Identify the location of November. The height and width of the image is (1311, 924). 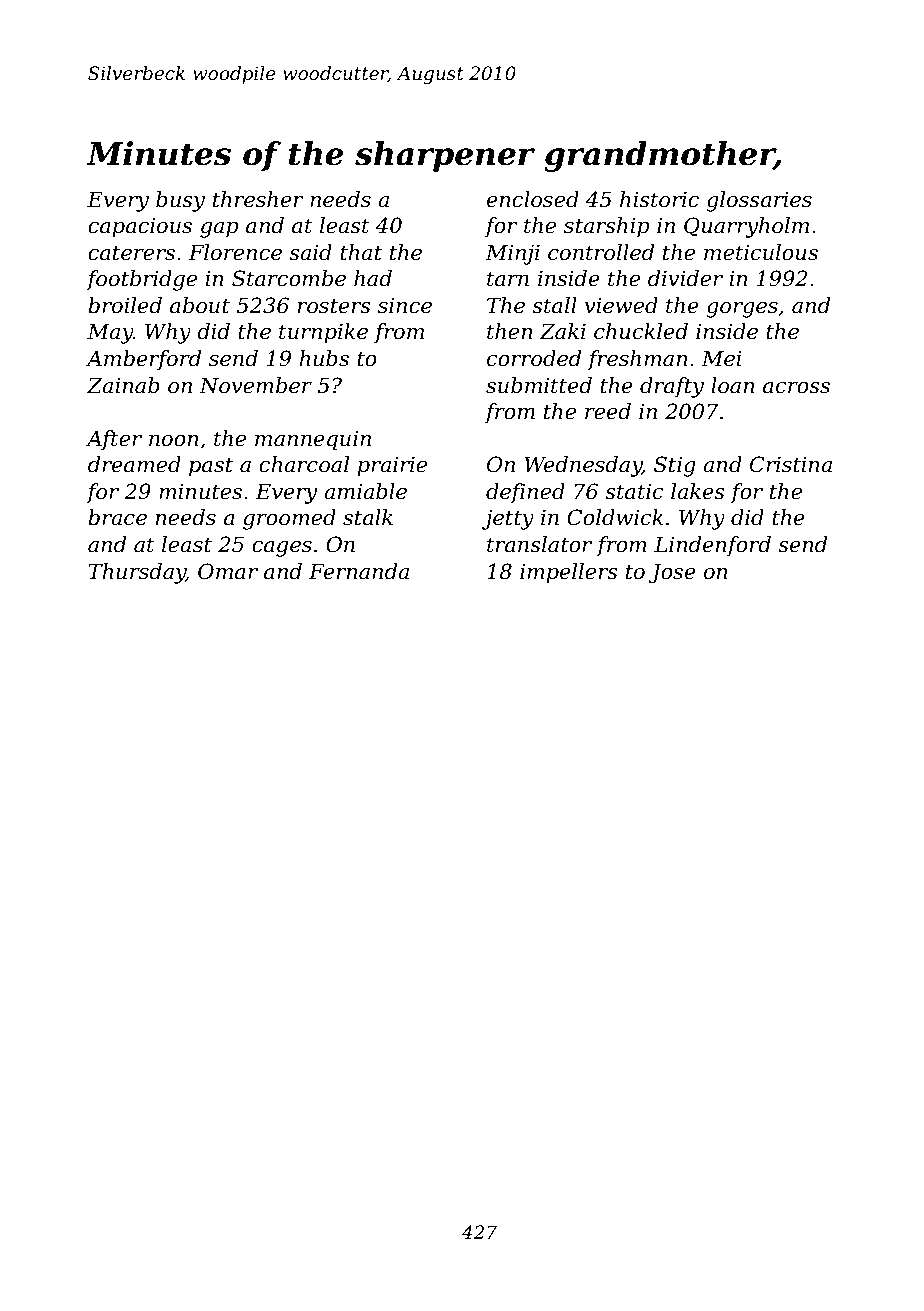
(255, 385).
